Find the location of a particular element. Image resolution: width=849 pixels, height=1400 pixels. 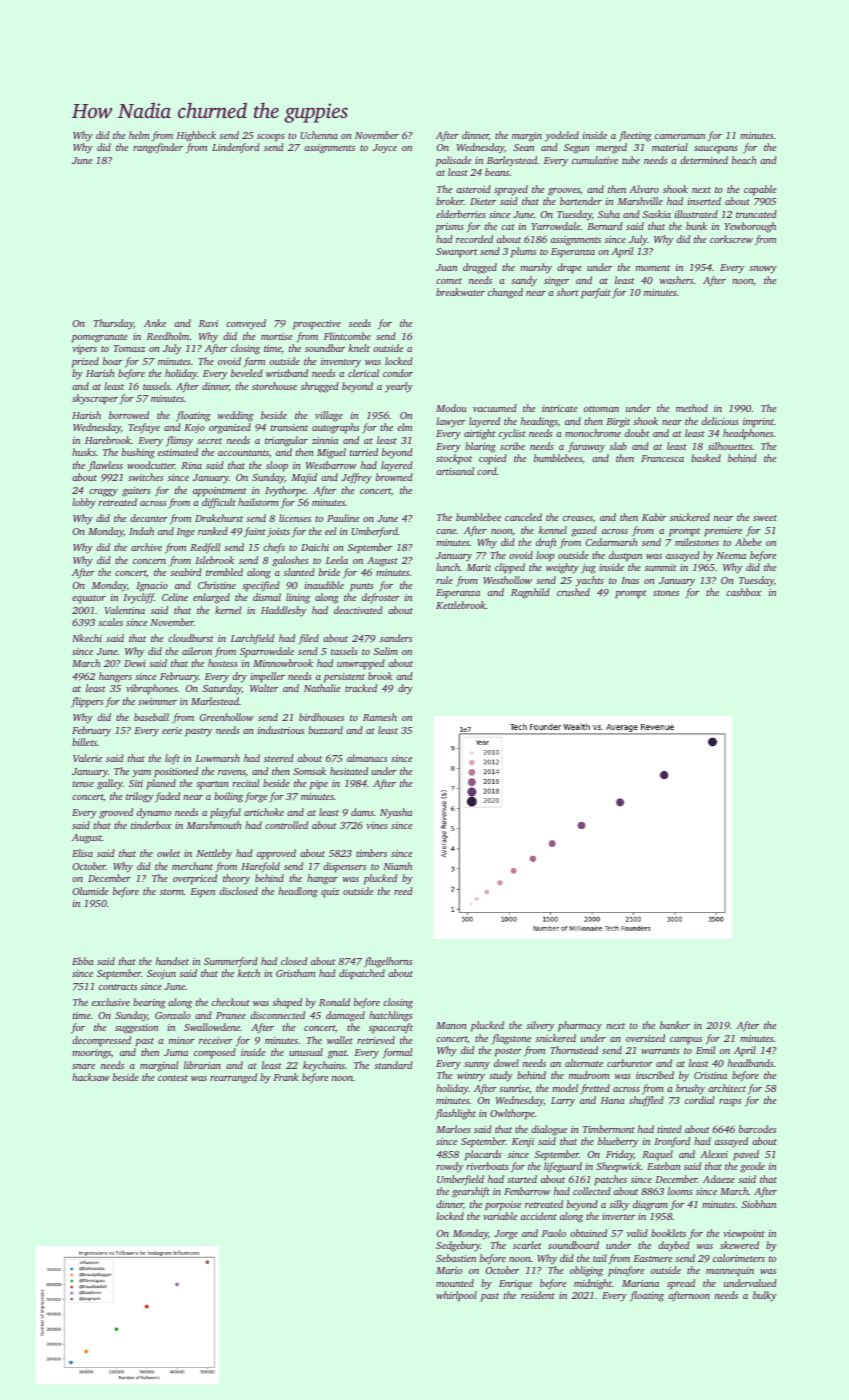

Pauline is located at coordinates (343, 518).
